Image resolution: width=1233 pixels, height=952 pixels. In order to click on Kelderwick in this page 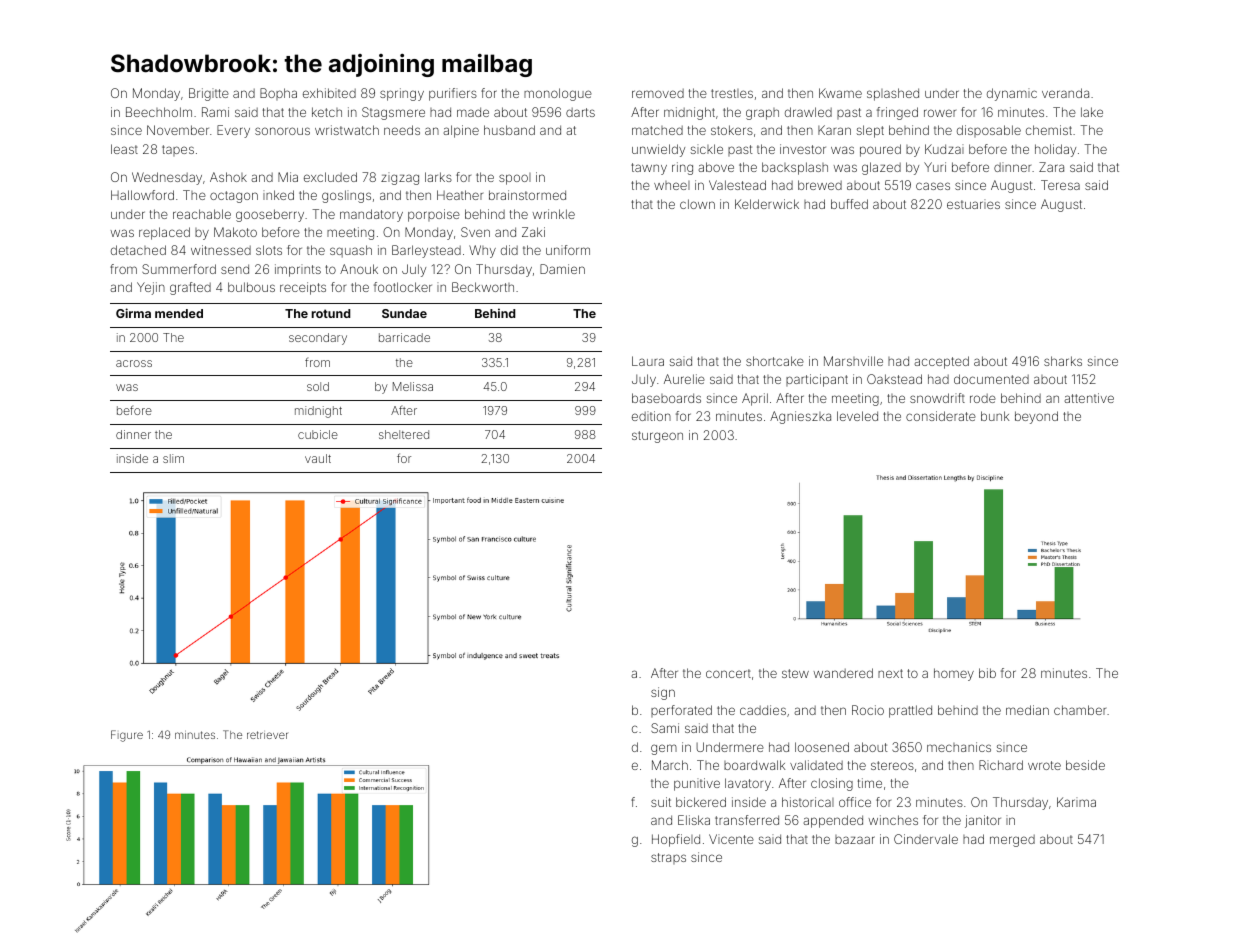, I will do `click(767, 204)`.
